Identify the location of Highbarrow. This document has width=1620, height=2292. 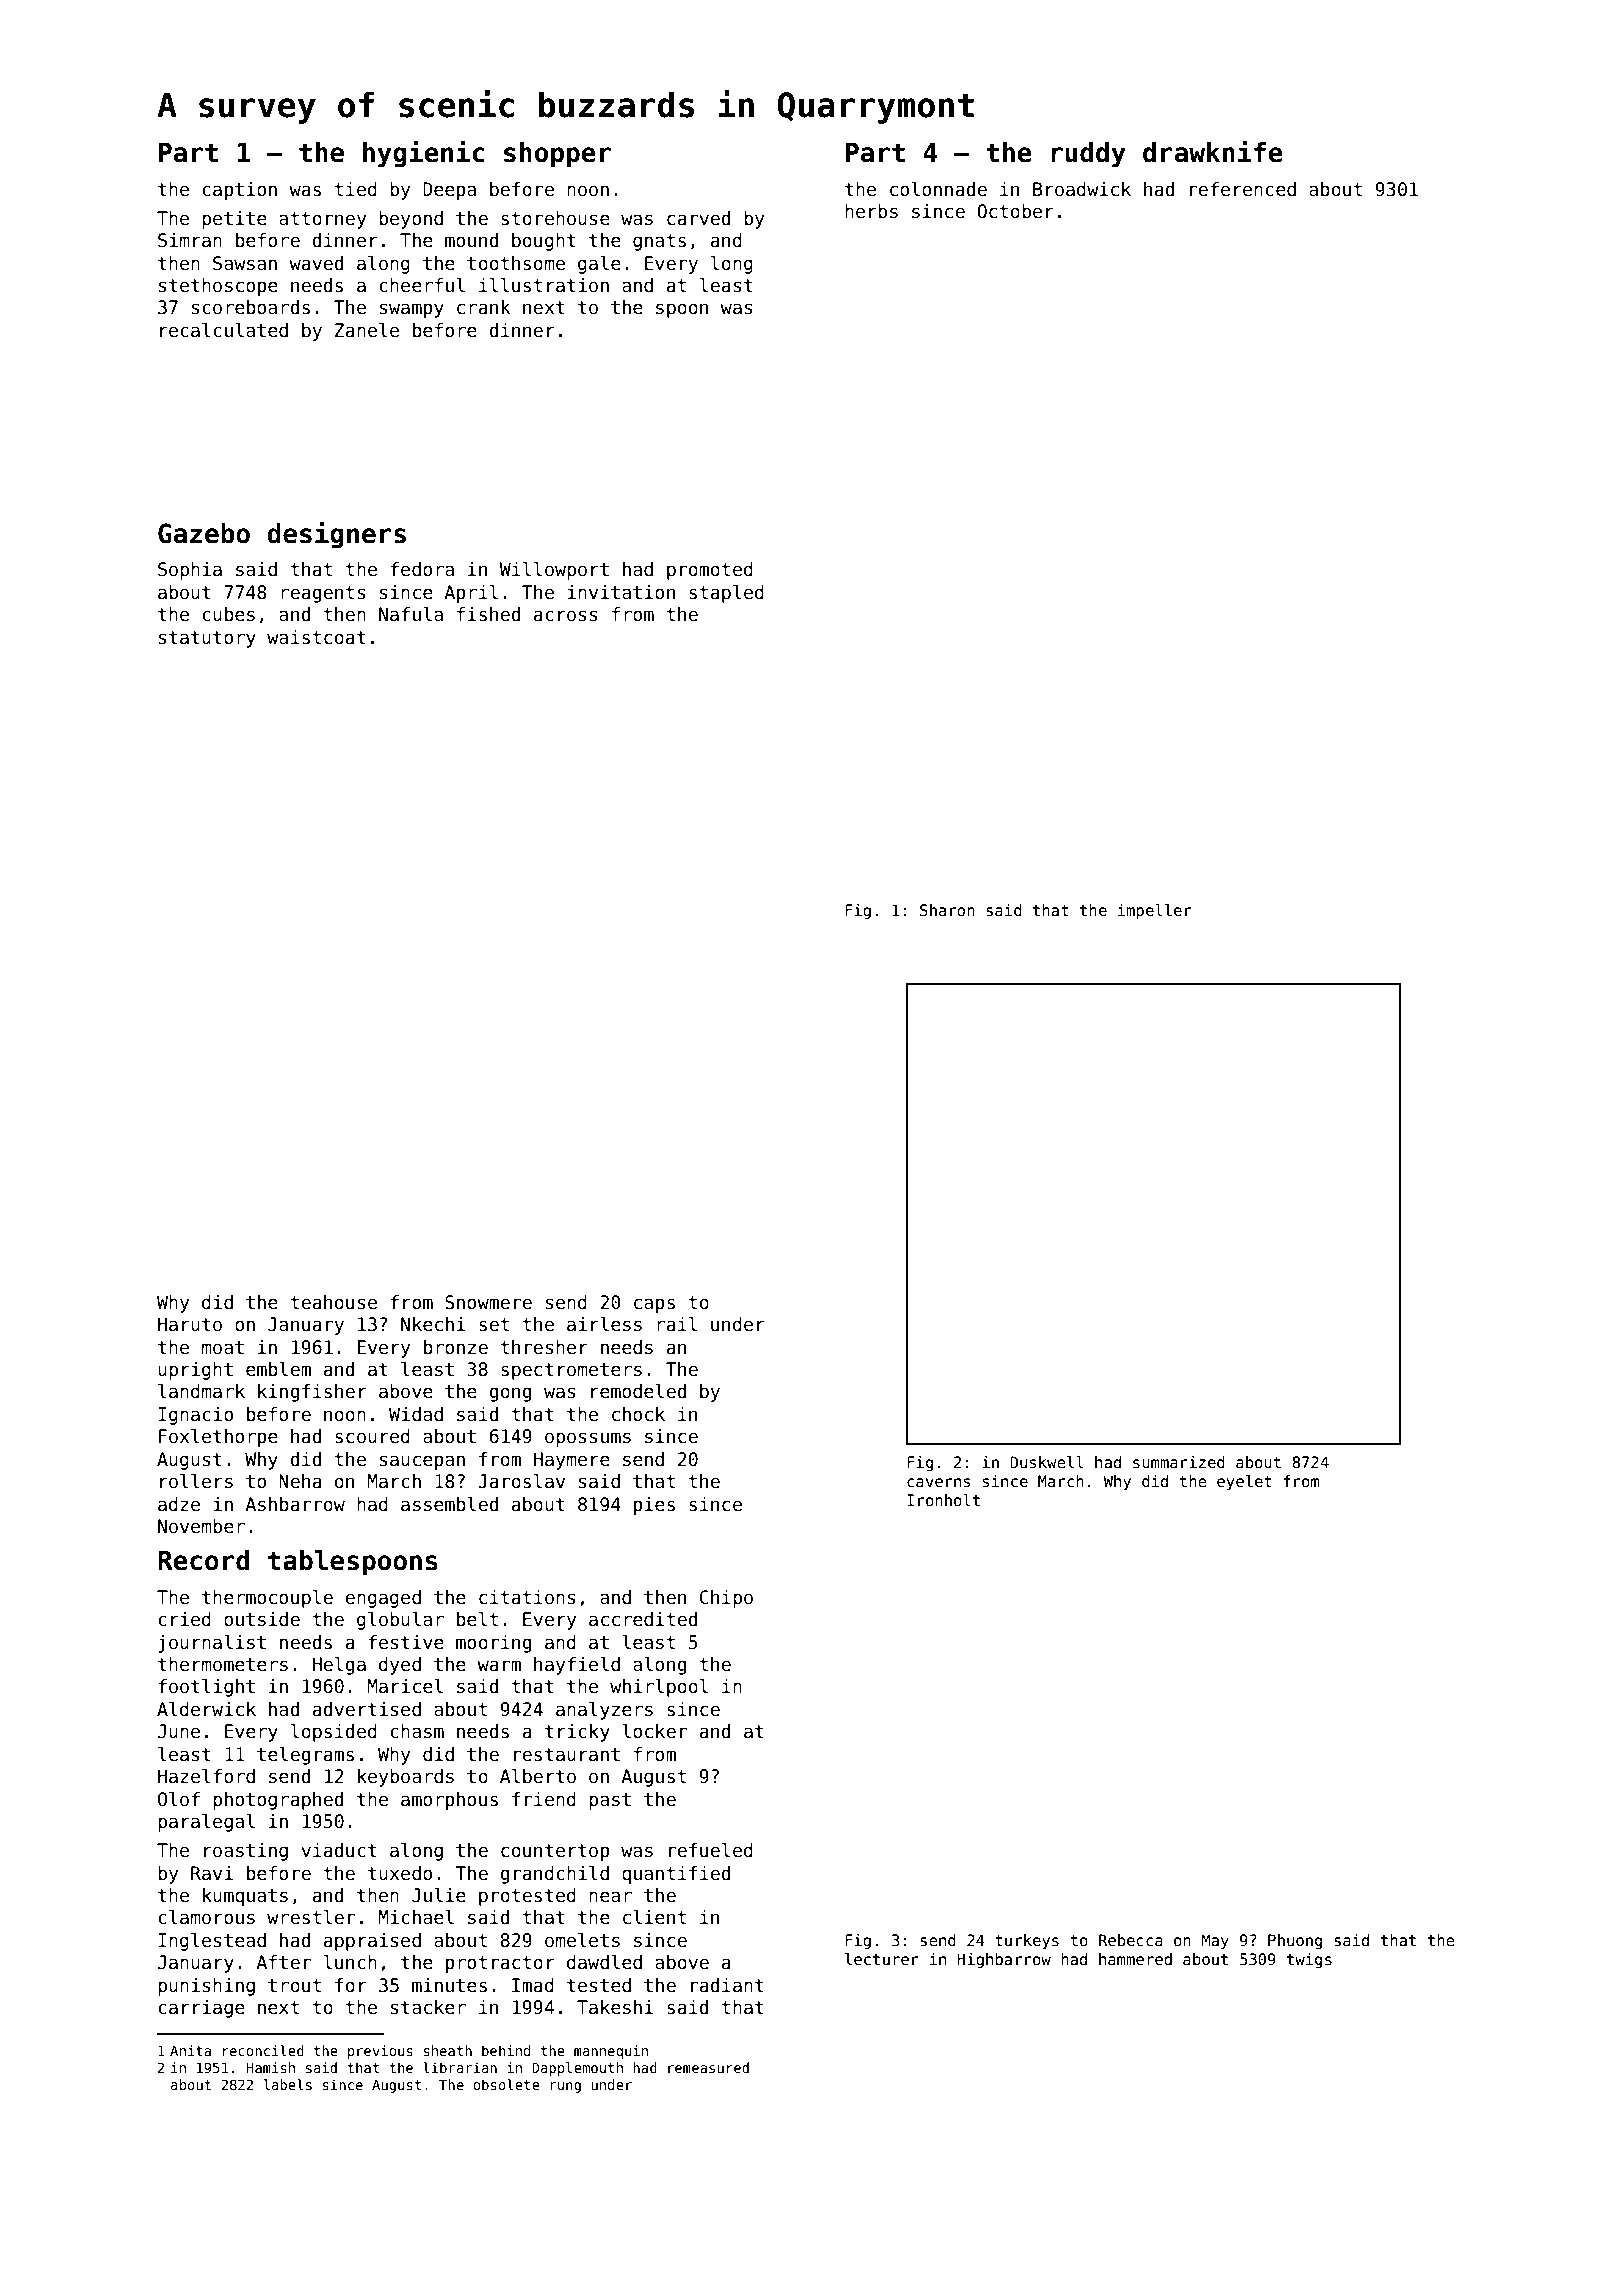
(1004, 1960).
